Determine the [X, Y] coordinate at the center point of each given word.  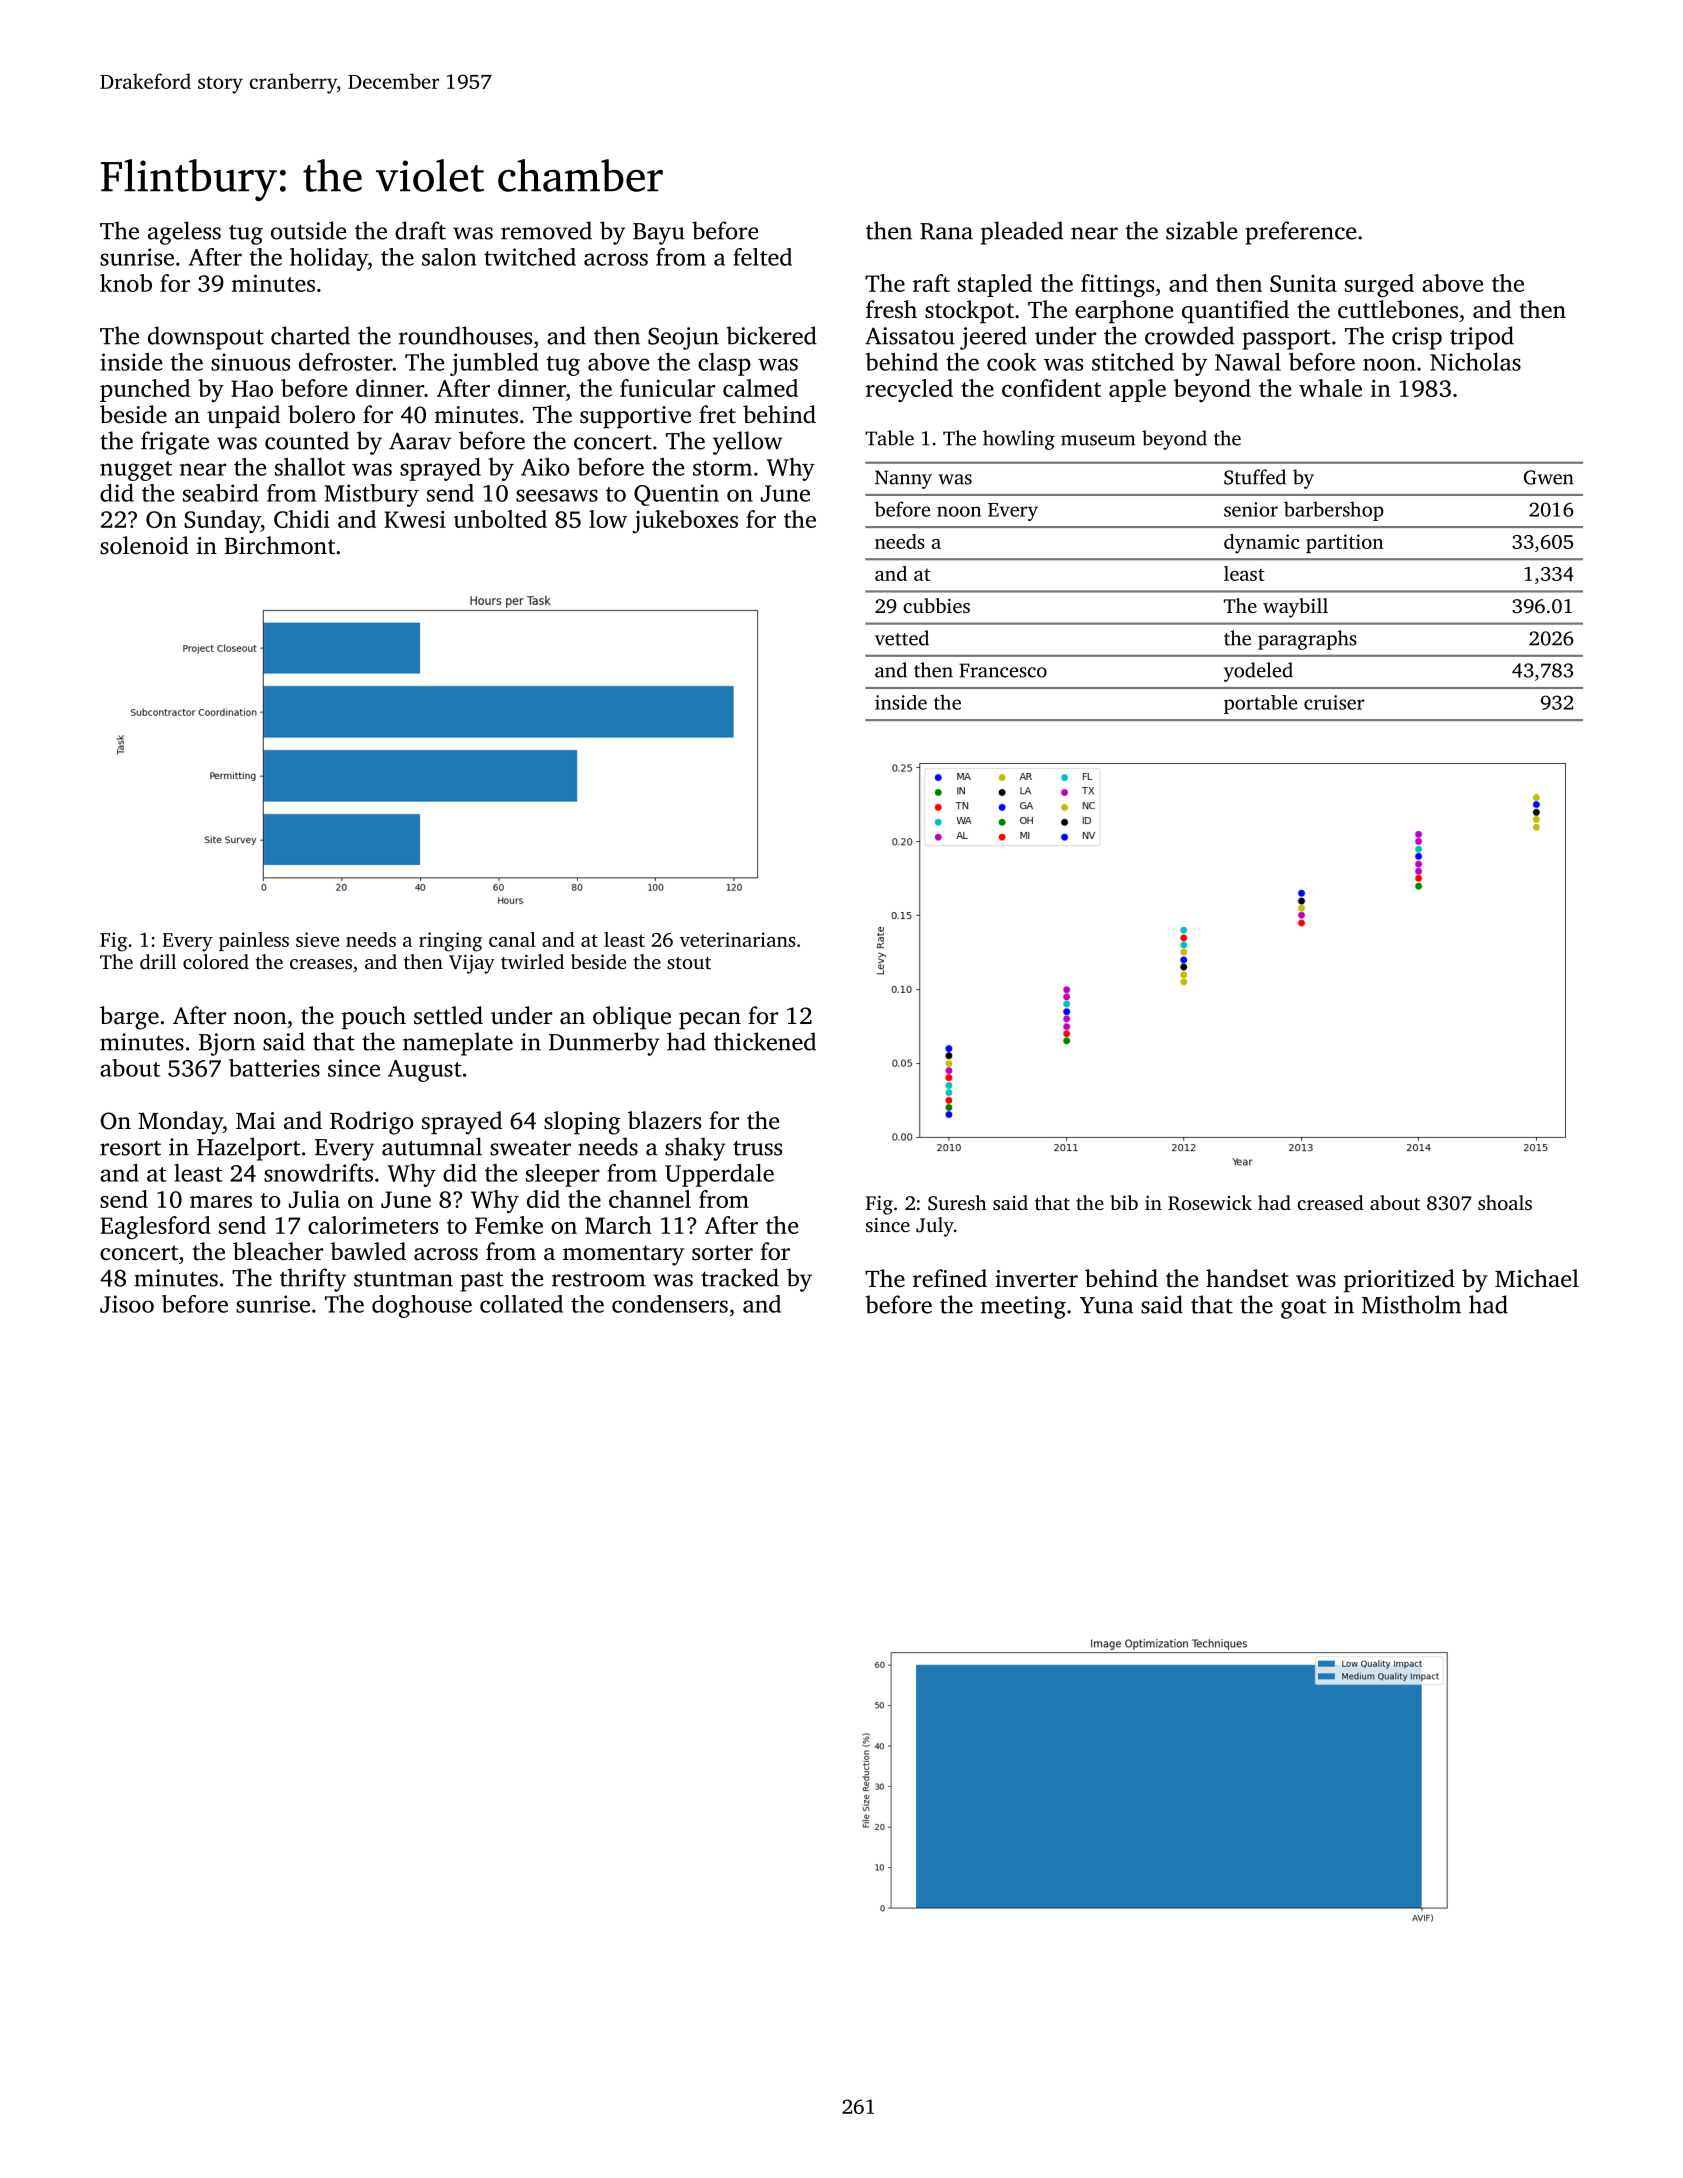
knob [126, 283]
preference [1300, 233]
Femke [509, 1225]
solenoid [144, 545]
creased [1330, 1202]
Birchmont [280, 545]
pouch [374, 1017]
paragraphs [1307, 640]
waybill [1295, 608]
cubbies [936, 605]
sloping [582, 1123]
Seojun [683, 338]
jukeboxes [685, 521]
